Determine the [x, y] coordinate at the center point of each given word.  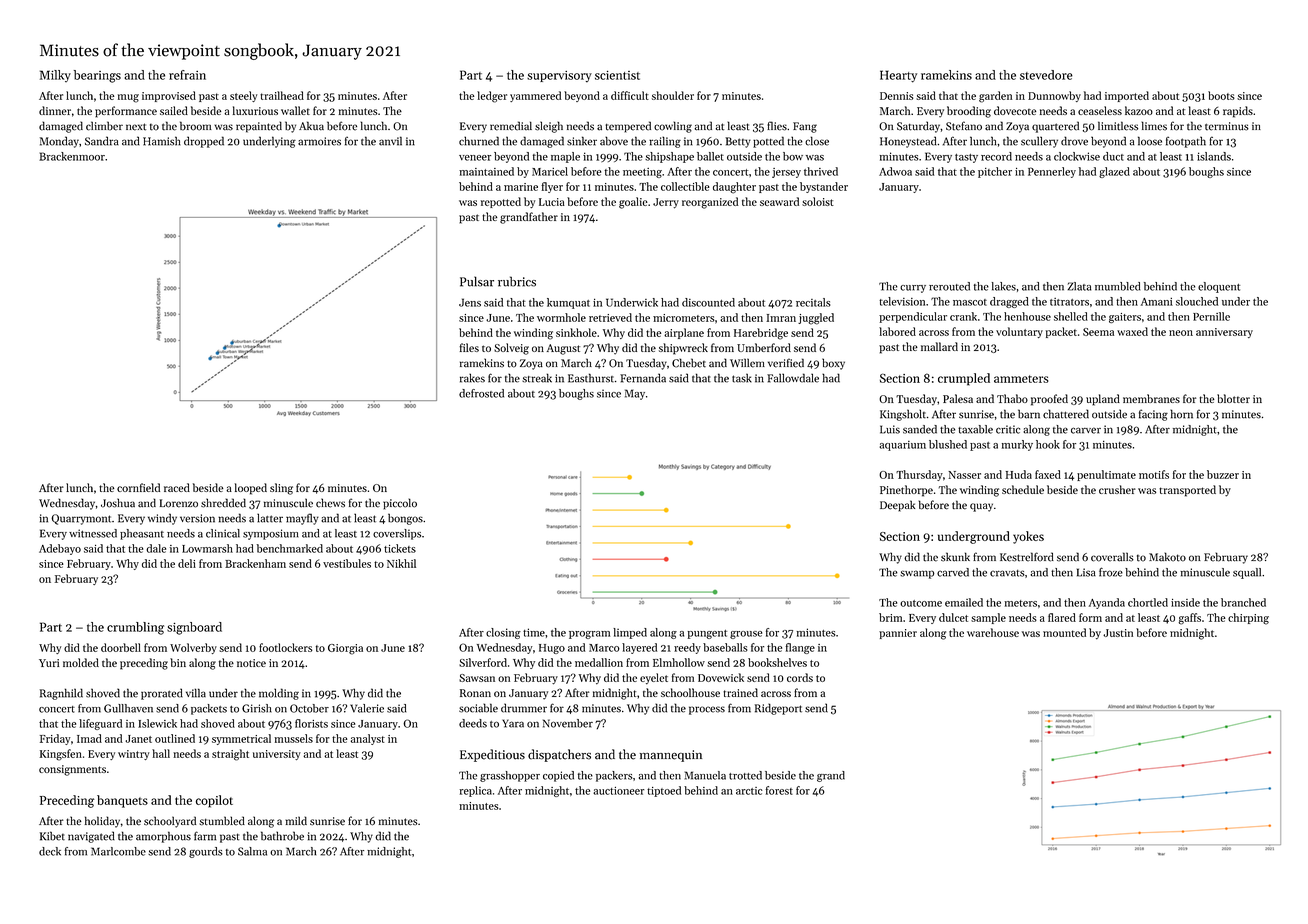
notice [251, 663]
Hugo [552, 649]
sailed [174, 110]
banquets [122, 801]
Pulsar [477, 281]
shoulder [673, 95]
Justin [1118, 633]
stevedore [1046, 75]
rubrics [517, 281]
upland [1103, 400]
